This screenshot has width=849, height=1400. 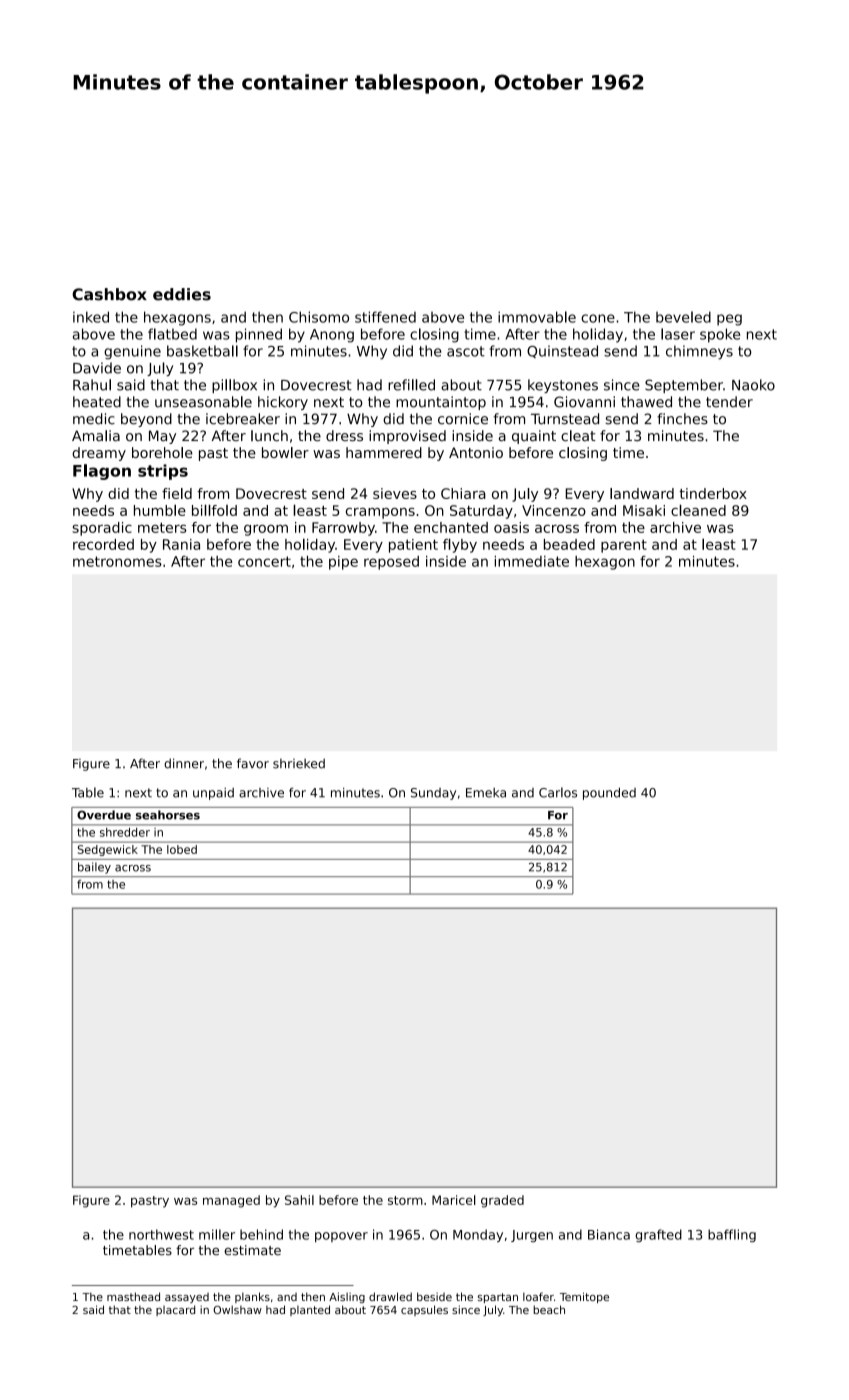 I want to click on shrieked, so click(x=299, y=763).
